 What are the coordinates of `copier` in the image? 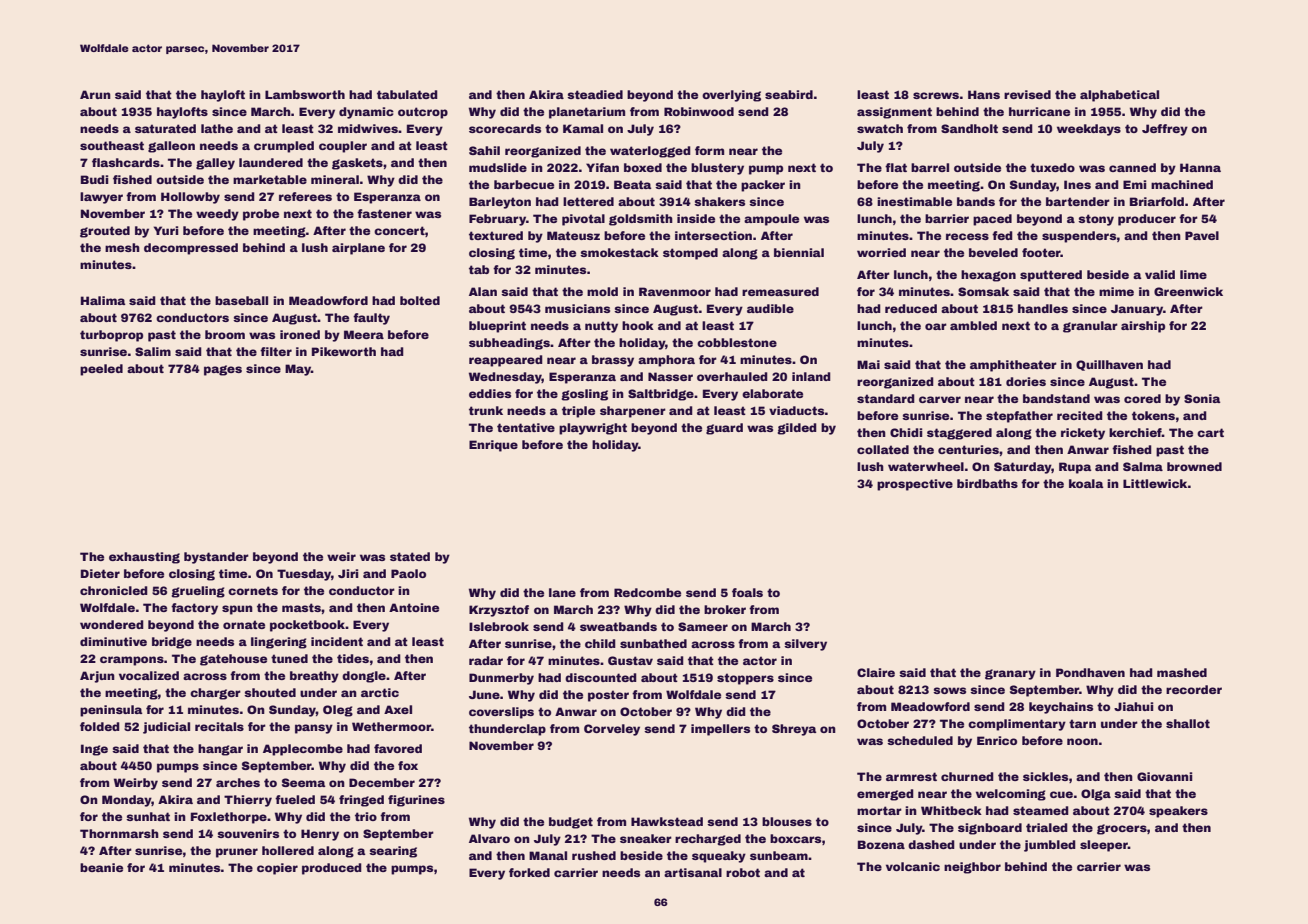 It's located at (277, 869).
